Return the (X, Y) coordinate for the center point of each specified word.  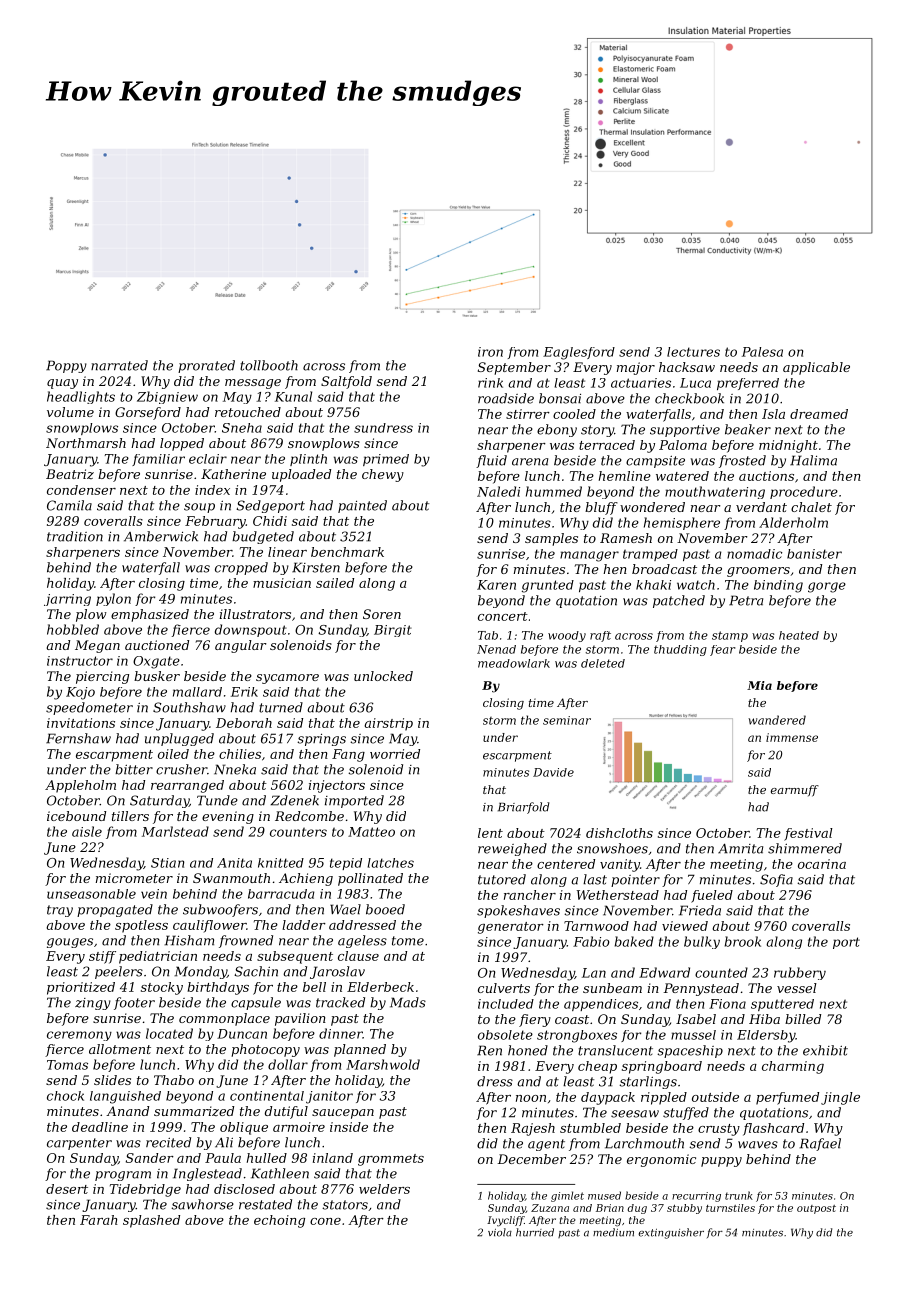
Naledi (498, 491)
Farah (99, 1220)
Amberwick (161, 536)
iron (490, 352)
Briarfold (524, 808)
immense (792, 737)
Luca (695, 383)
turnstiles (730, 1208)
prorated (206, 366)
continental (267, 1096)
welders (384, 1189)
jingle (840, 1098)
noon (531, 1098)
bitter (134, 769)
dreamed (819, 414)
